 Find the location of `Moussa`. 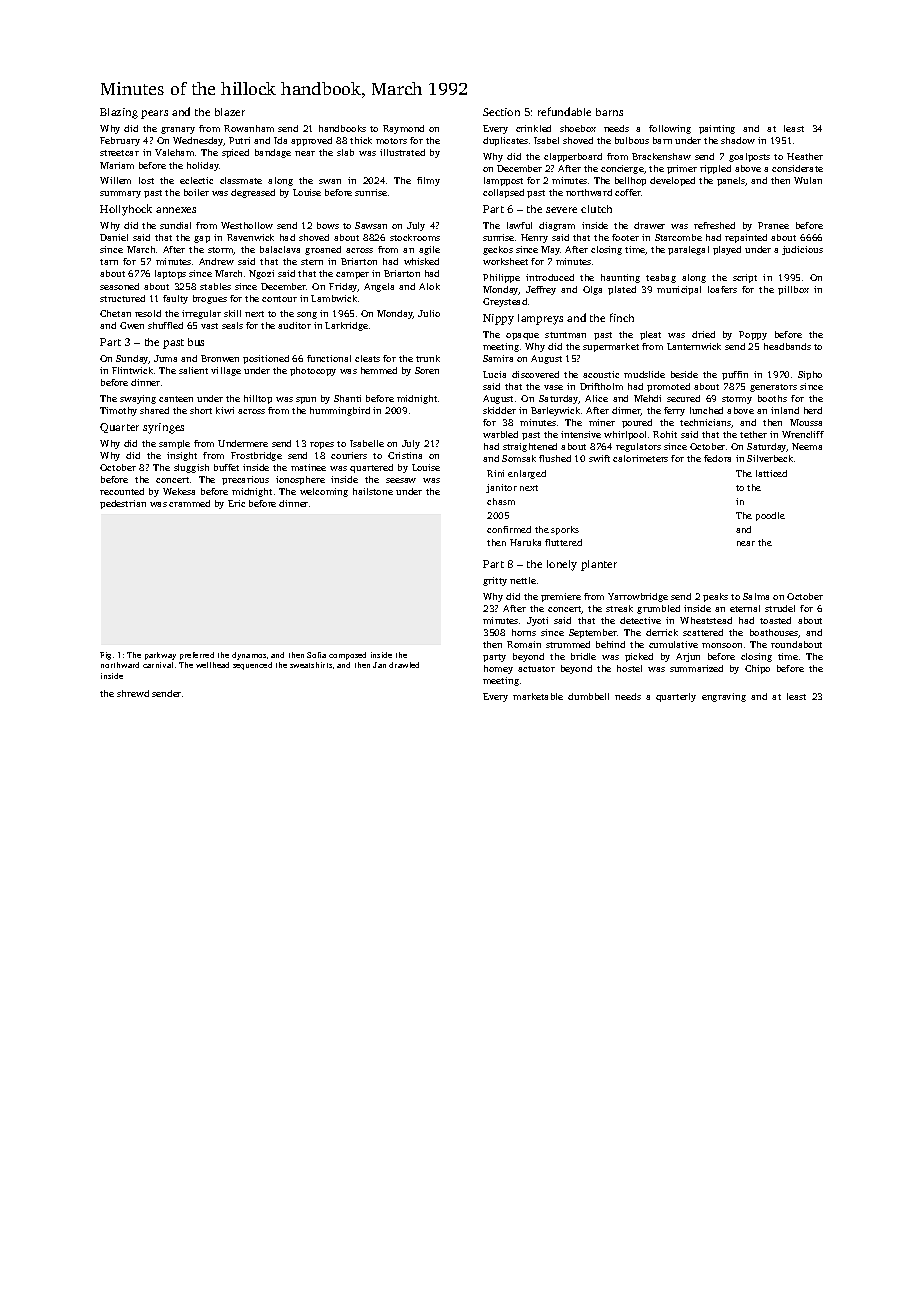

Moussa is located at coordinates (806, 422).
